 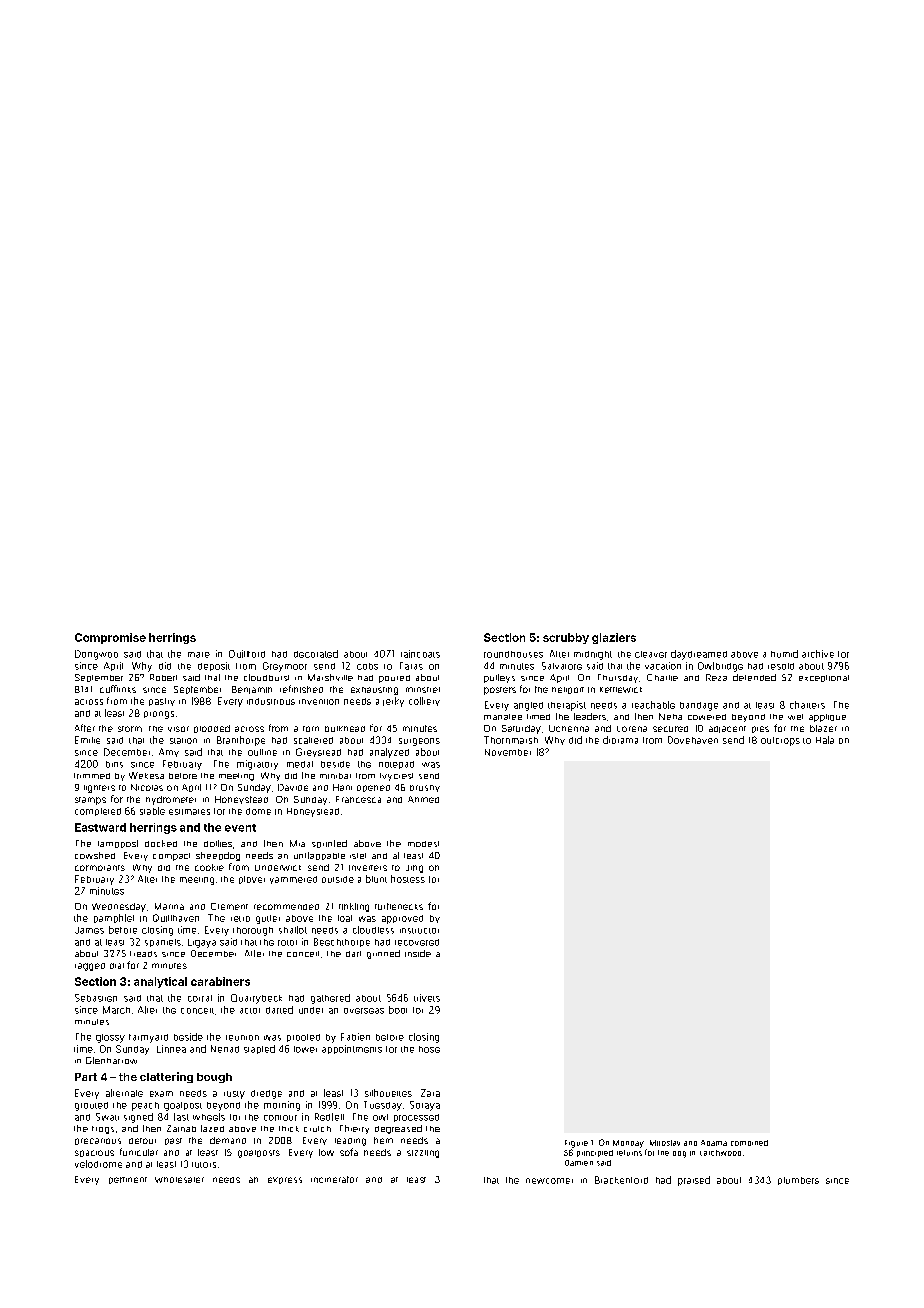 I want to click on yammered, so click(x=293, y=880).
